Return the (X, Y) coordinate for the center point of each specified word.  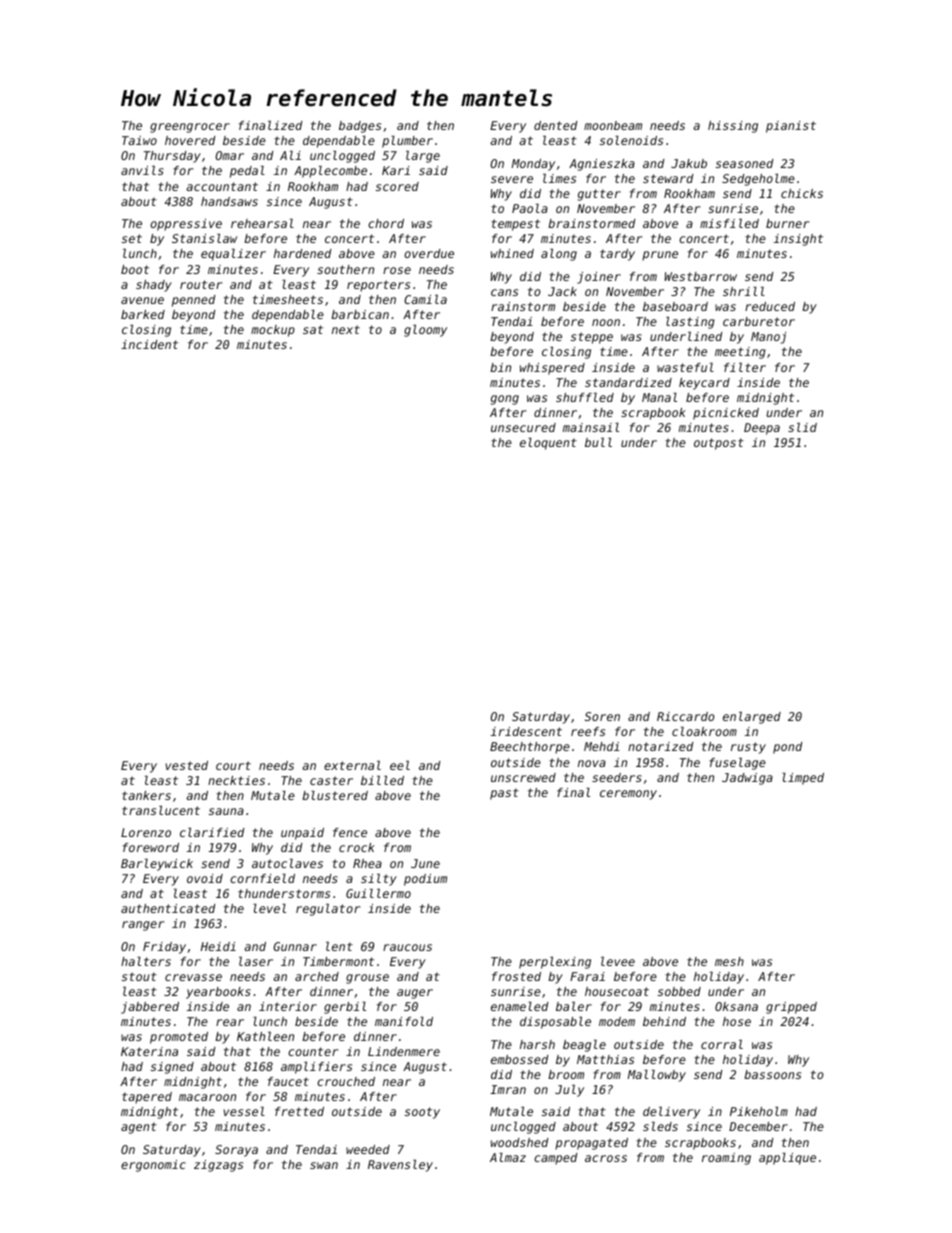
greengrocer (190, 128)
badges (360, 127)
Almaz (508, 1157)
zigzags (218, 1166)
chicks (802, 193)
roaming (726, 1159)
